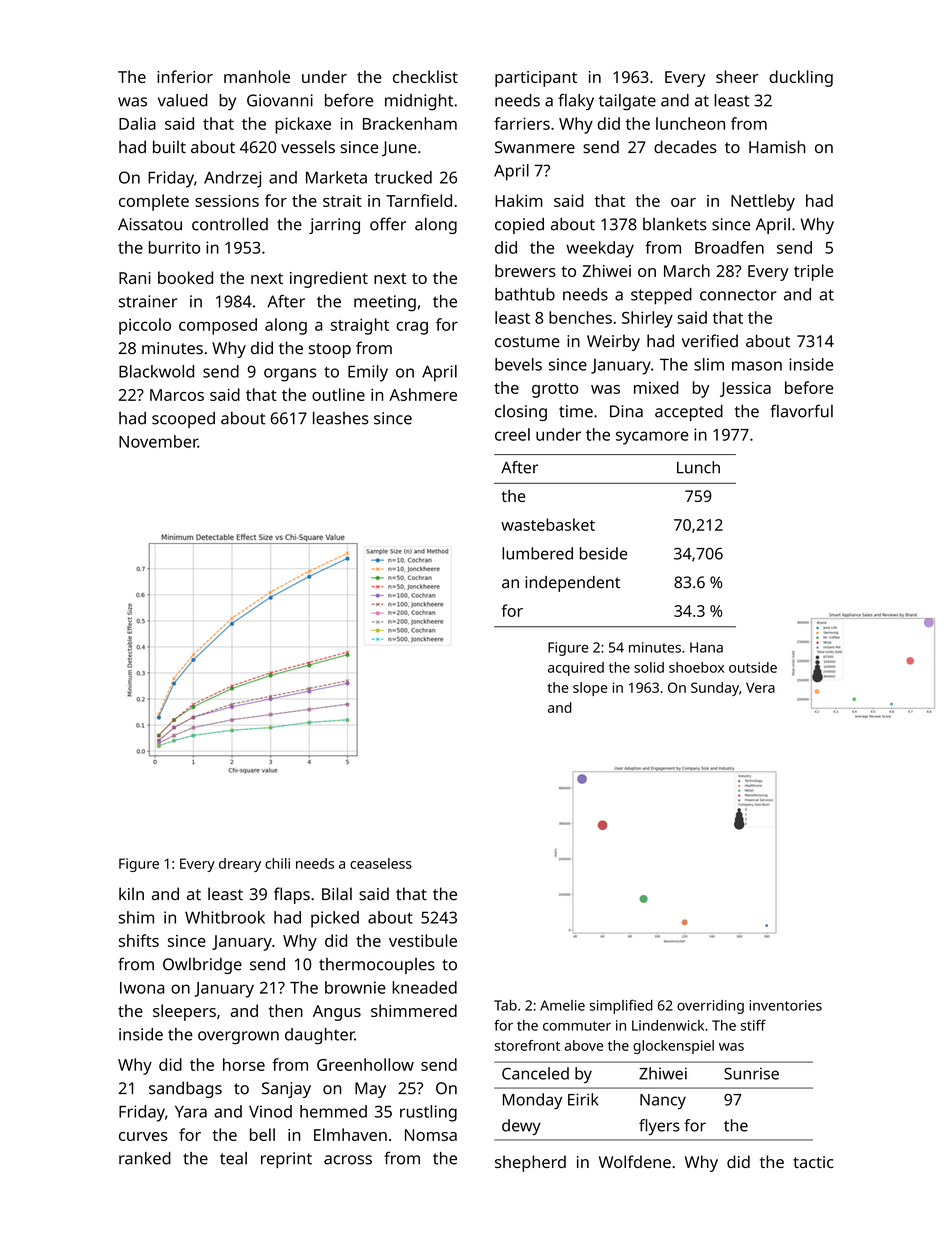  I want to click on copied, so click(519, 226).
